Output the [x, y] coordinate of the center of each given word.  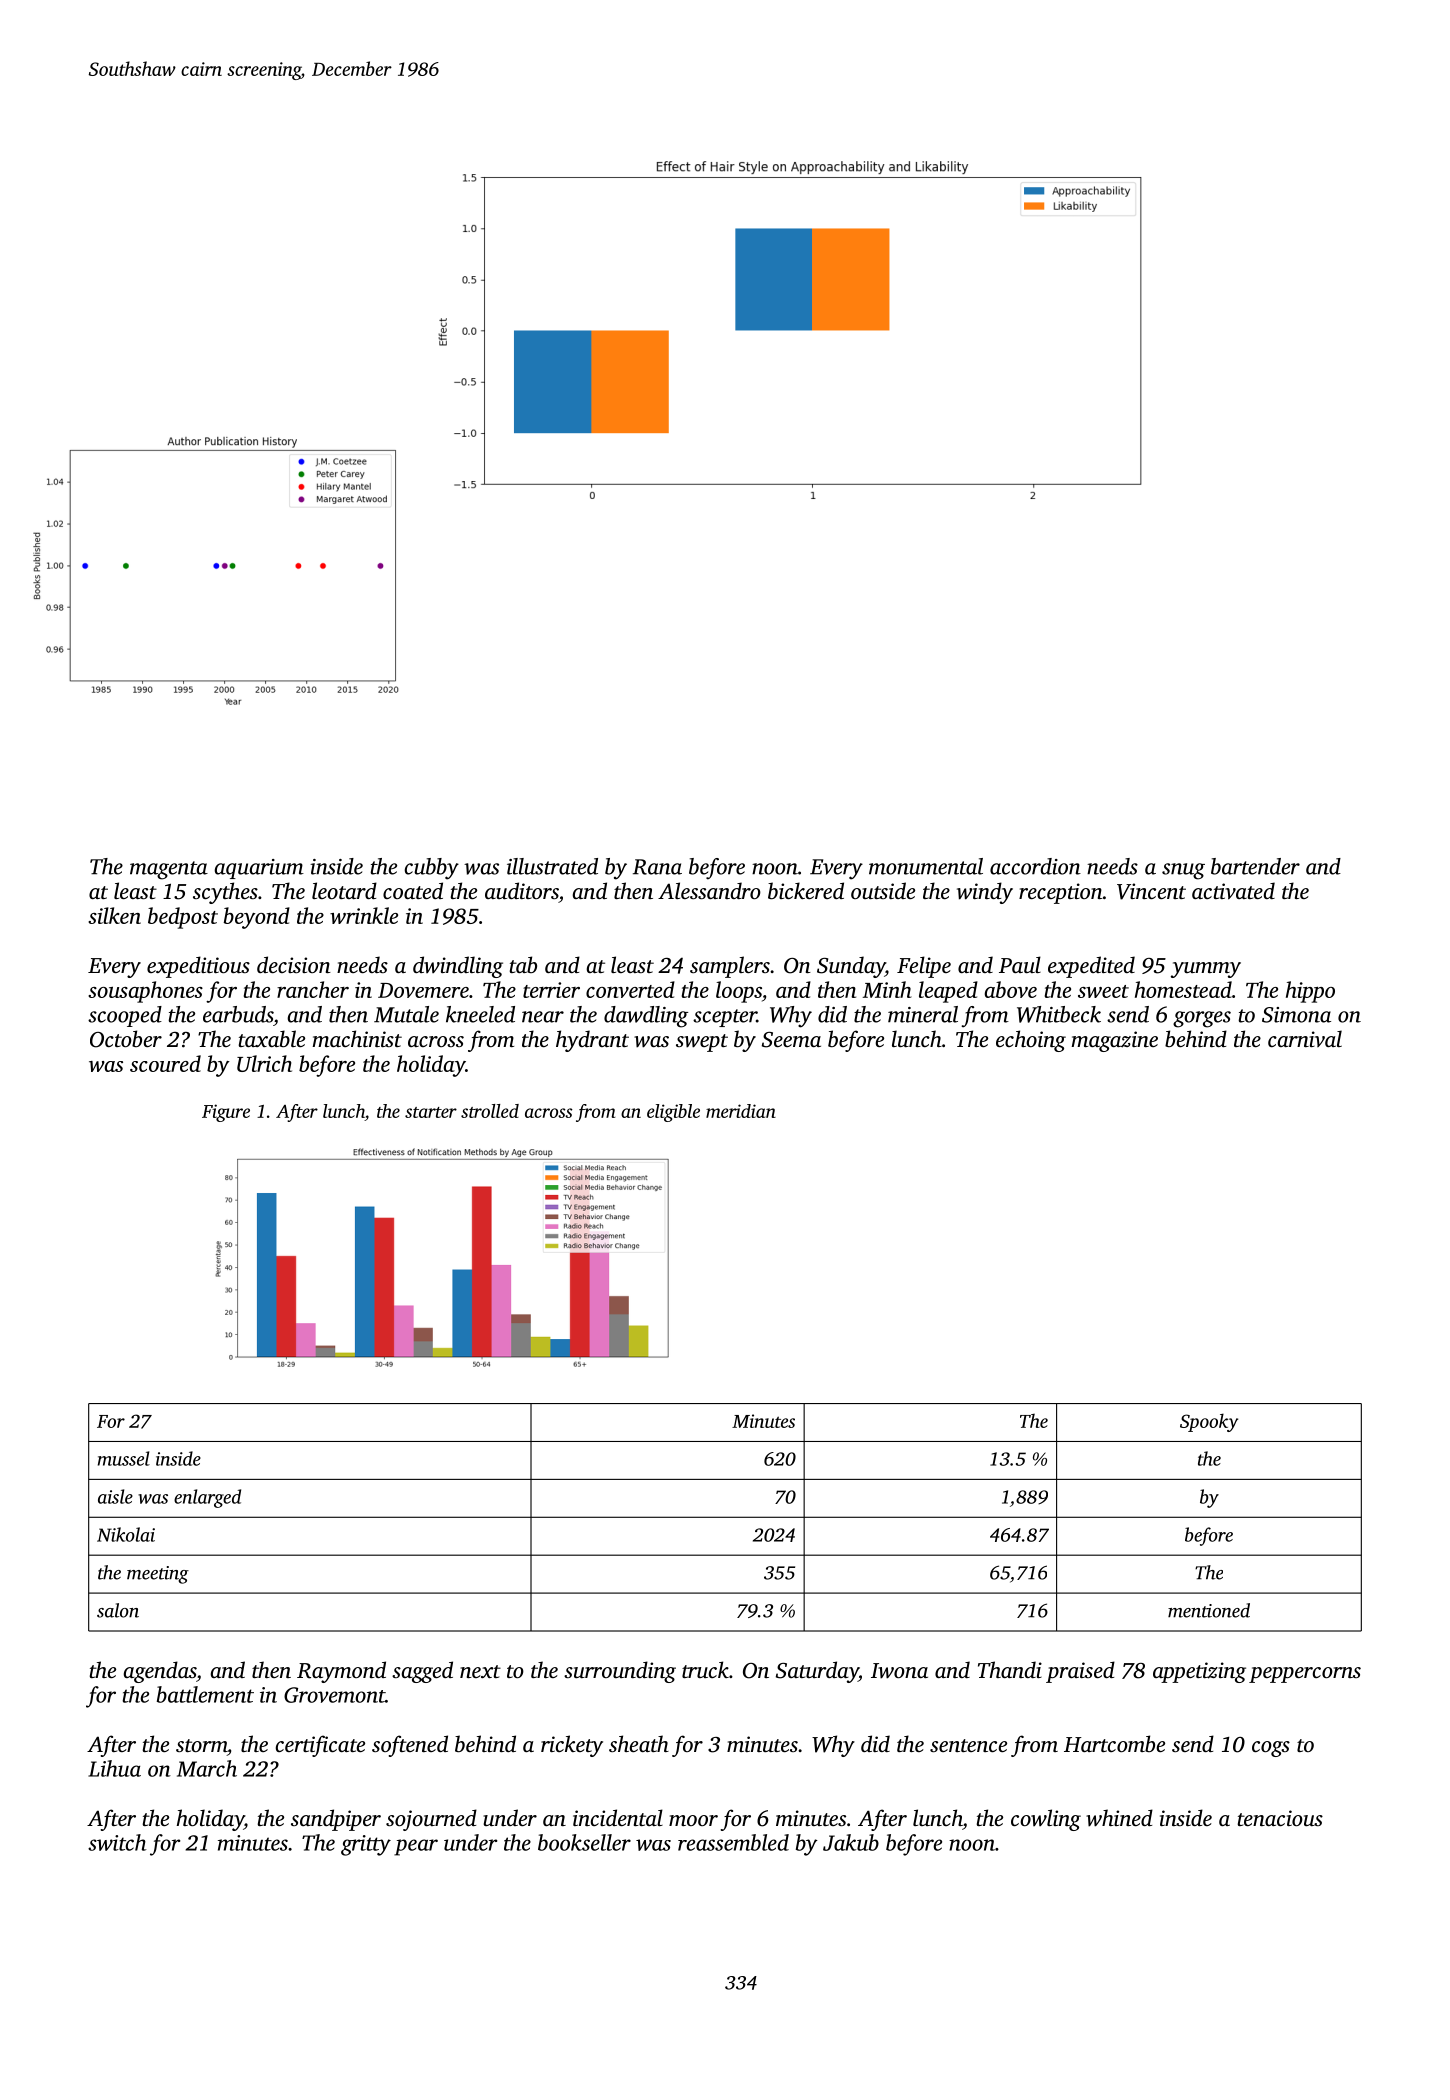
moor [693, 1820]
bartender [1255, 866]
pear [416, 1847]
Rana [657, 867]
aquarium [259, 869]
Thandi [1010, 1669]
